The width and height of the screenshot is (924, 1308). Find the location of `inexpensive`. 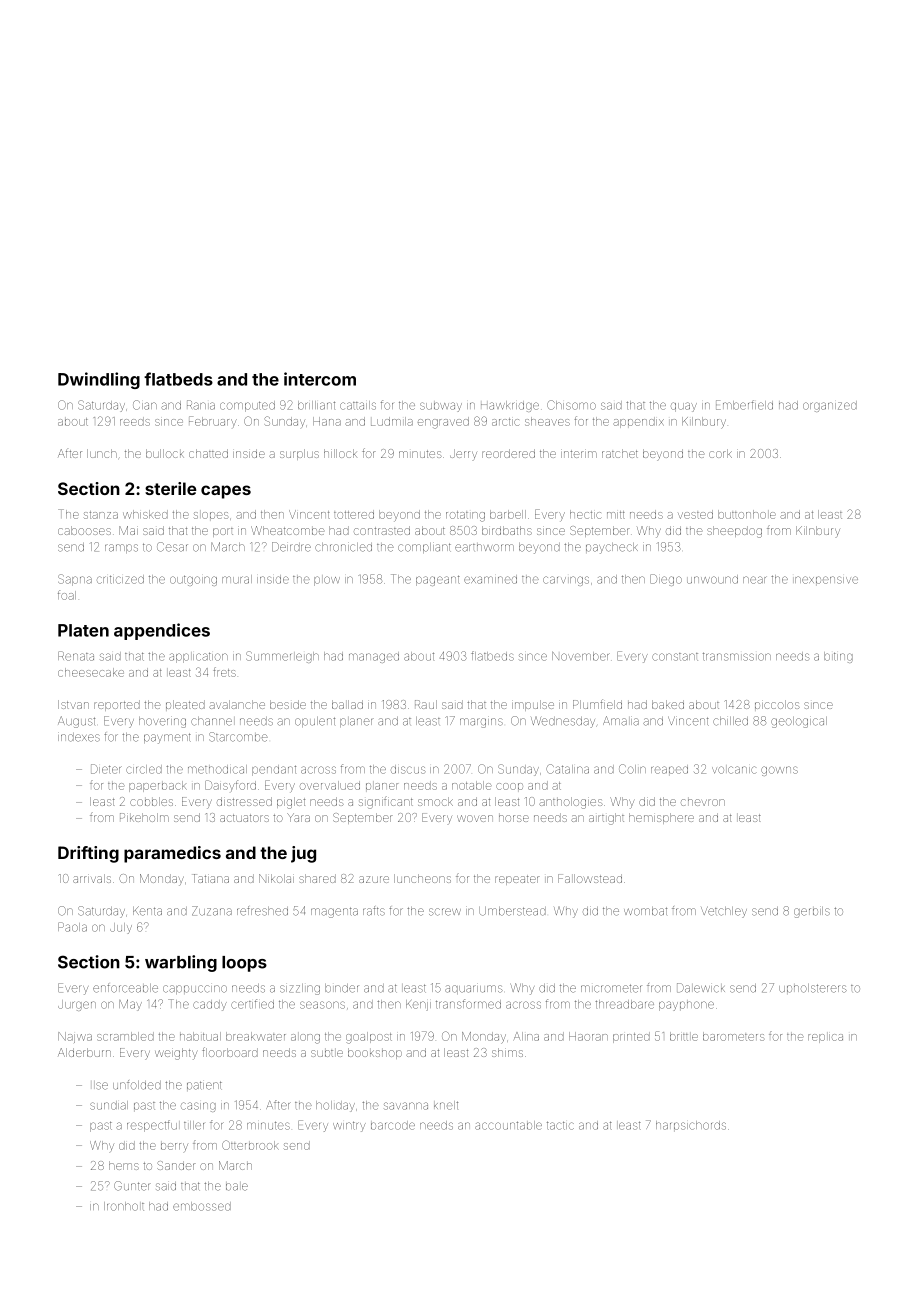

inexpensive is located at coordinates (826, 580).
